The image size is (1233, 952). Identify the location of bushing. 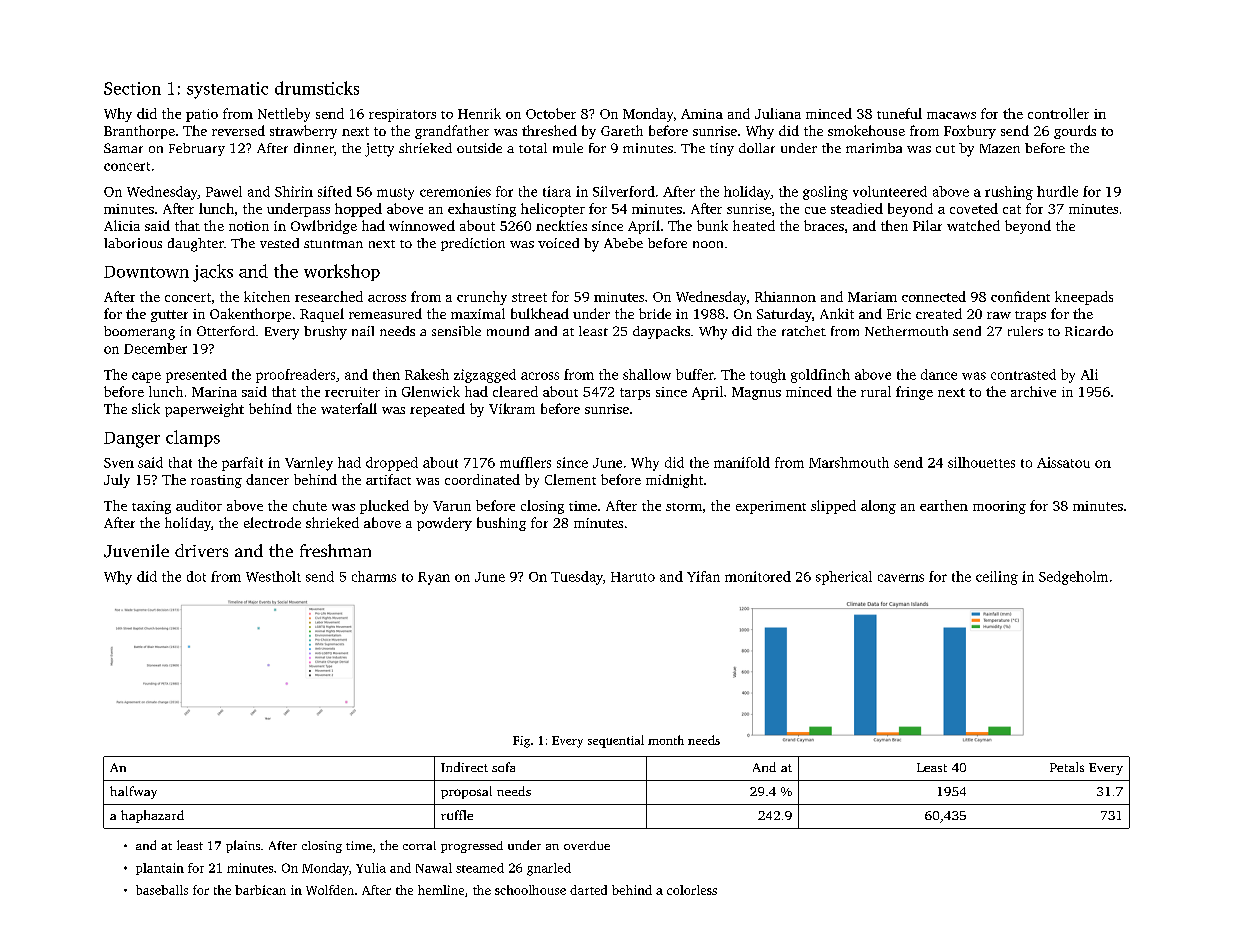
(501, 524).
